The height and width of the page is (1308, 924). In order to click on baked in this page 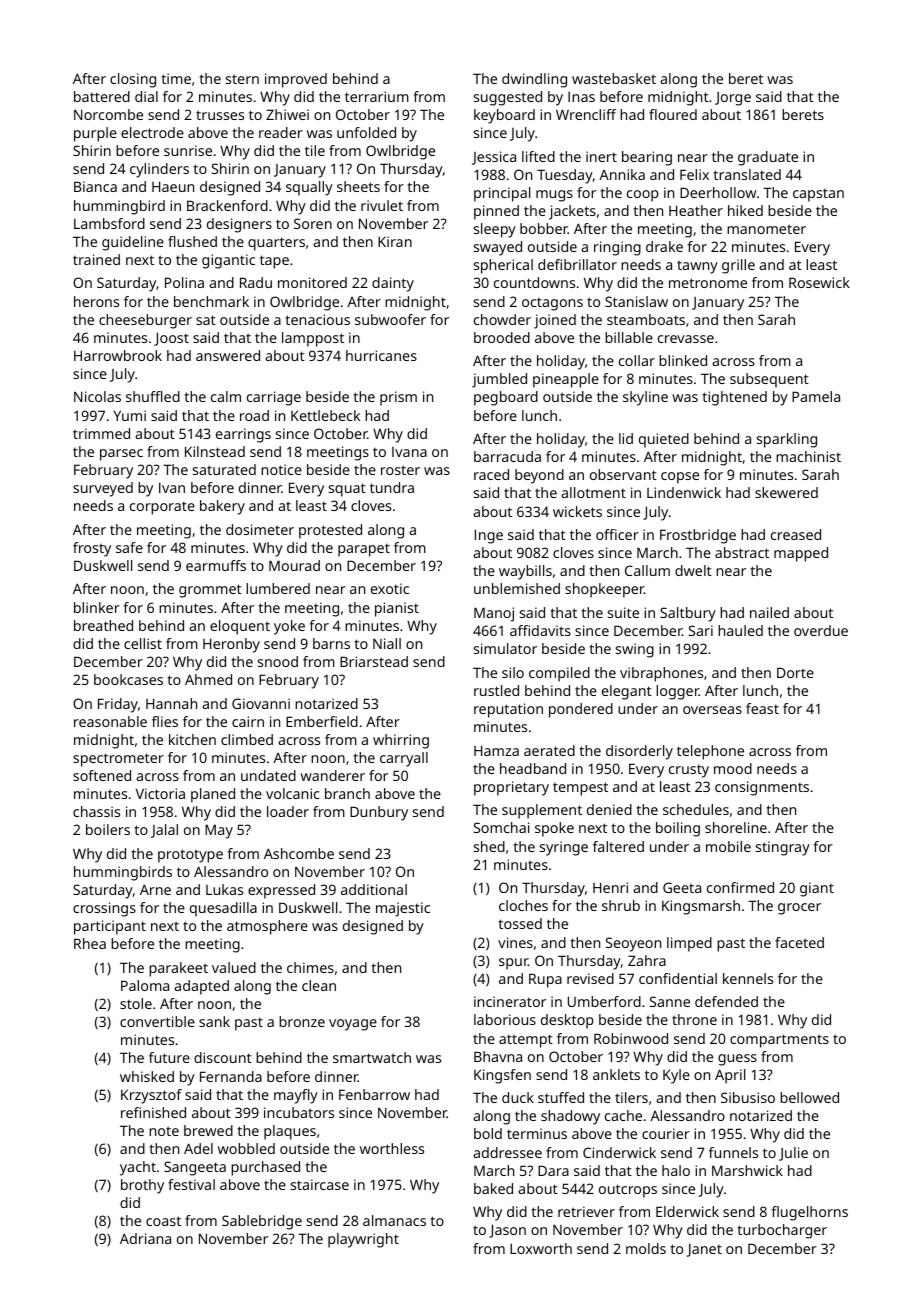, I will do `click(493, 1188)`.
